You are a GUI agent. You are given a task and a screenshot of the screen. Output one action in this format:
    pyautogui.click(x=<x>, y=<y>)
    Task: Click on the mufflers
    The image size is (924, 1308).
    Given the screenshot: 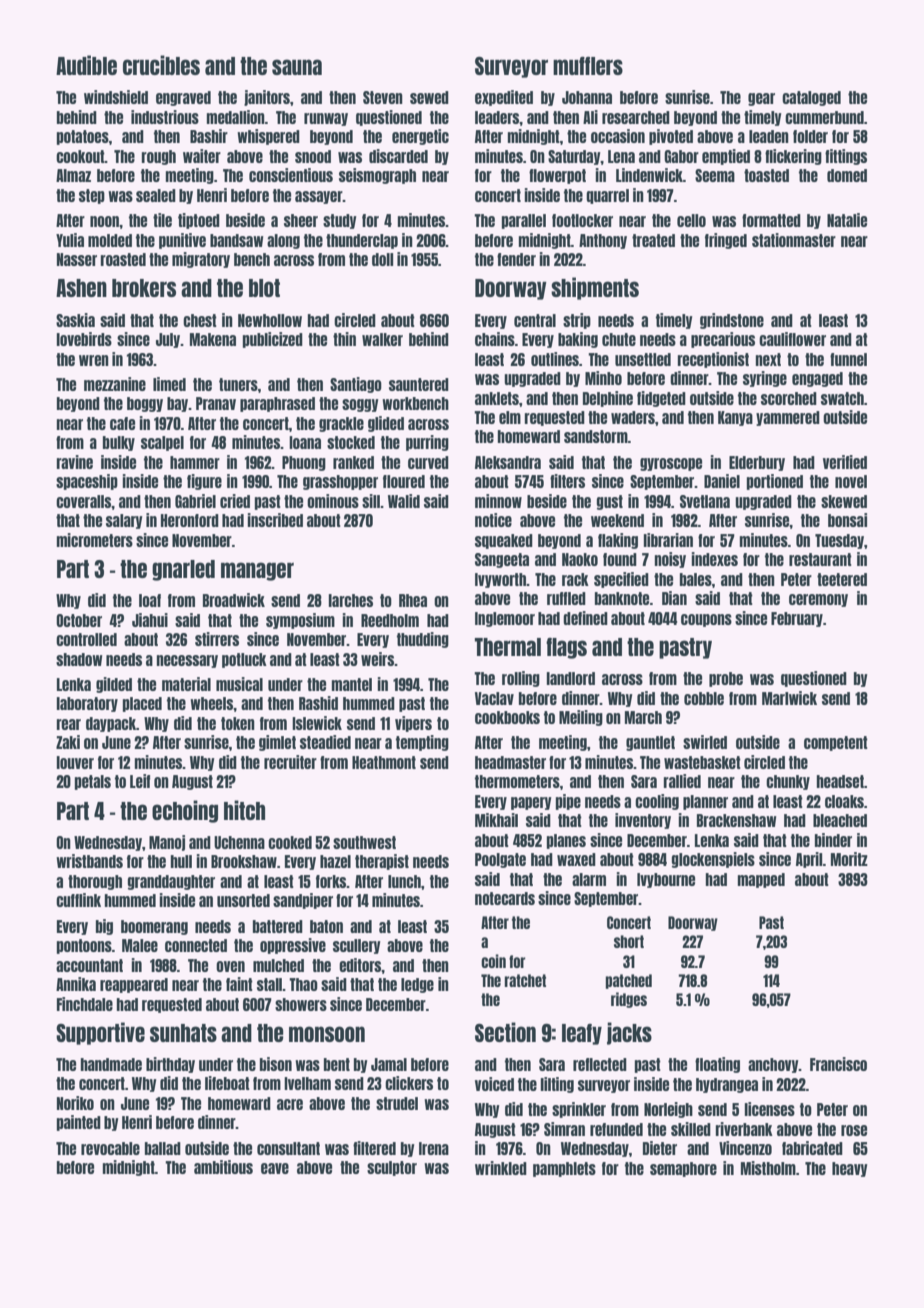 What is the action you would take?
    pyautogui.click(x=588, y=66)
